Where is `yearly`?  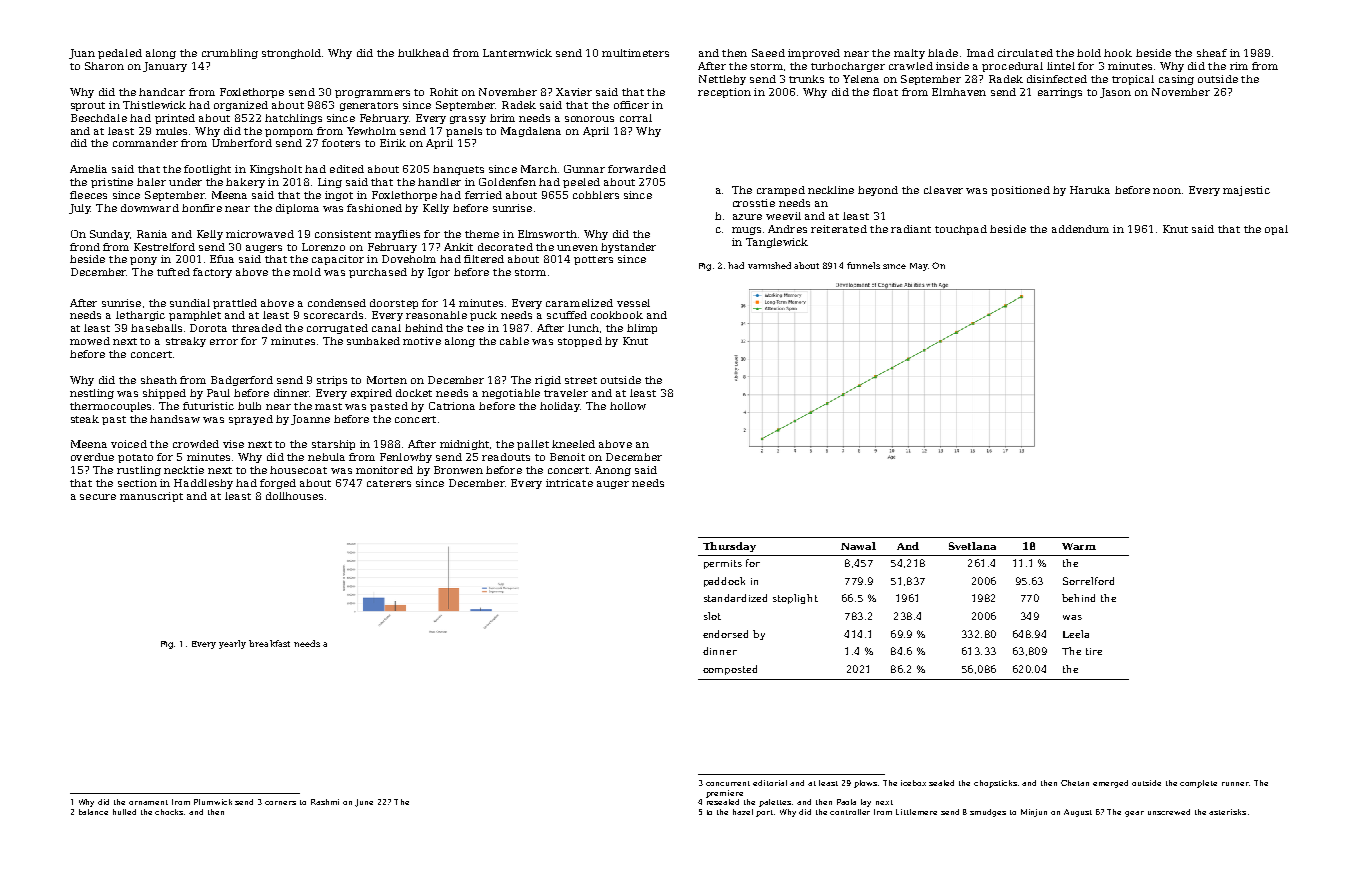 yearly is located at coordinates (232, 644).
